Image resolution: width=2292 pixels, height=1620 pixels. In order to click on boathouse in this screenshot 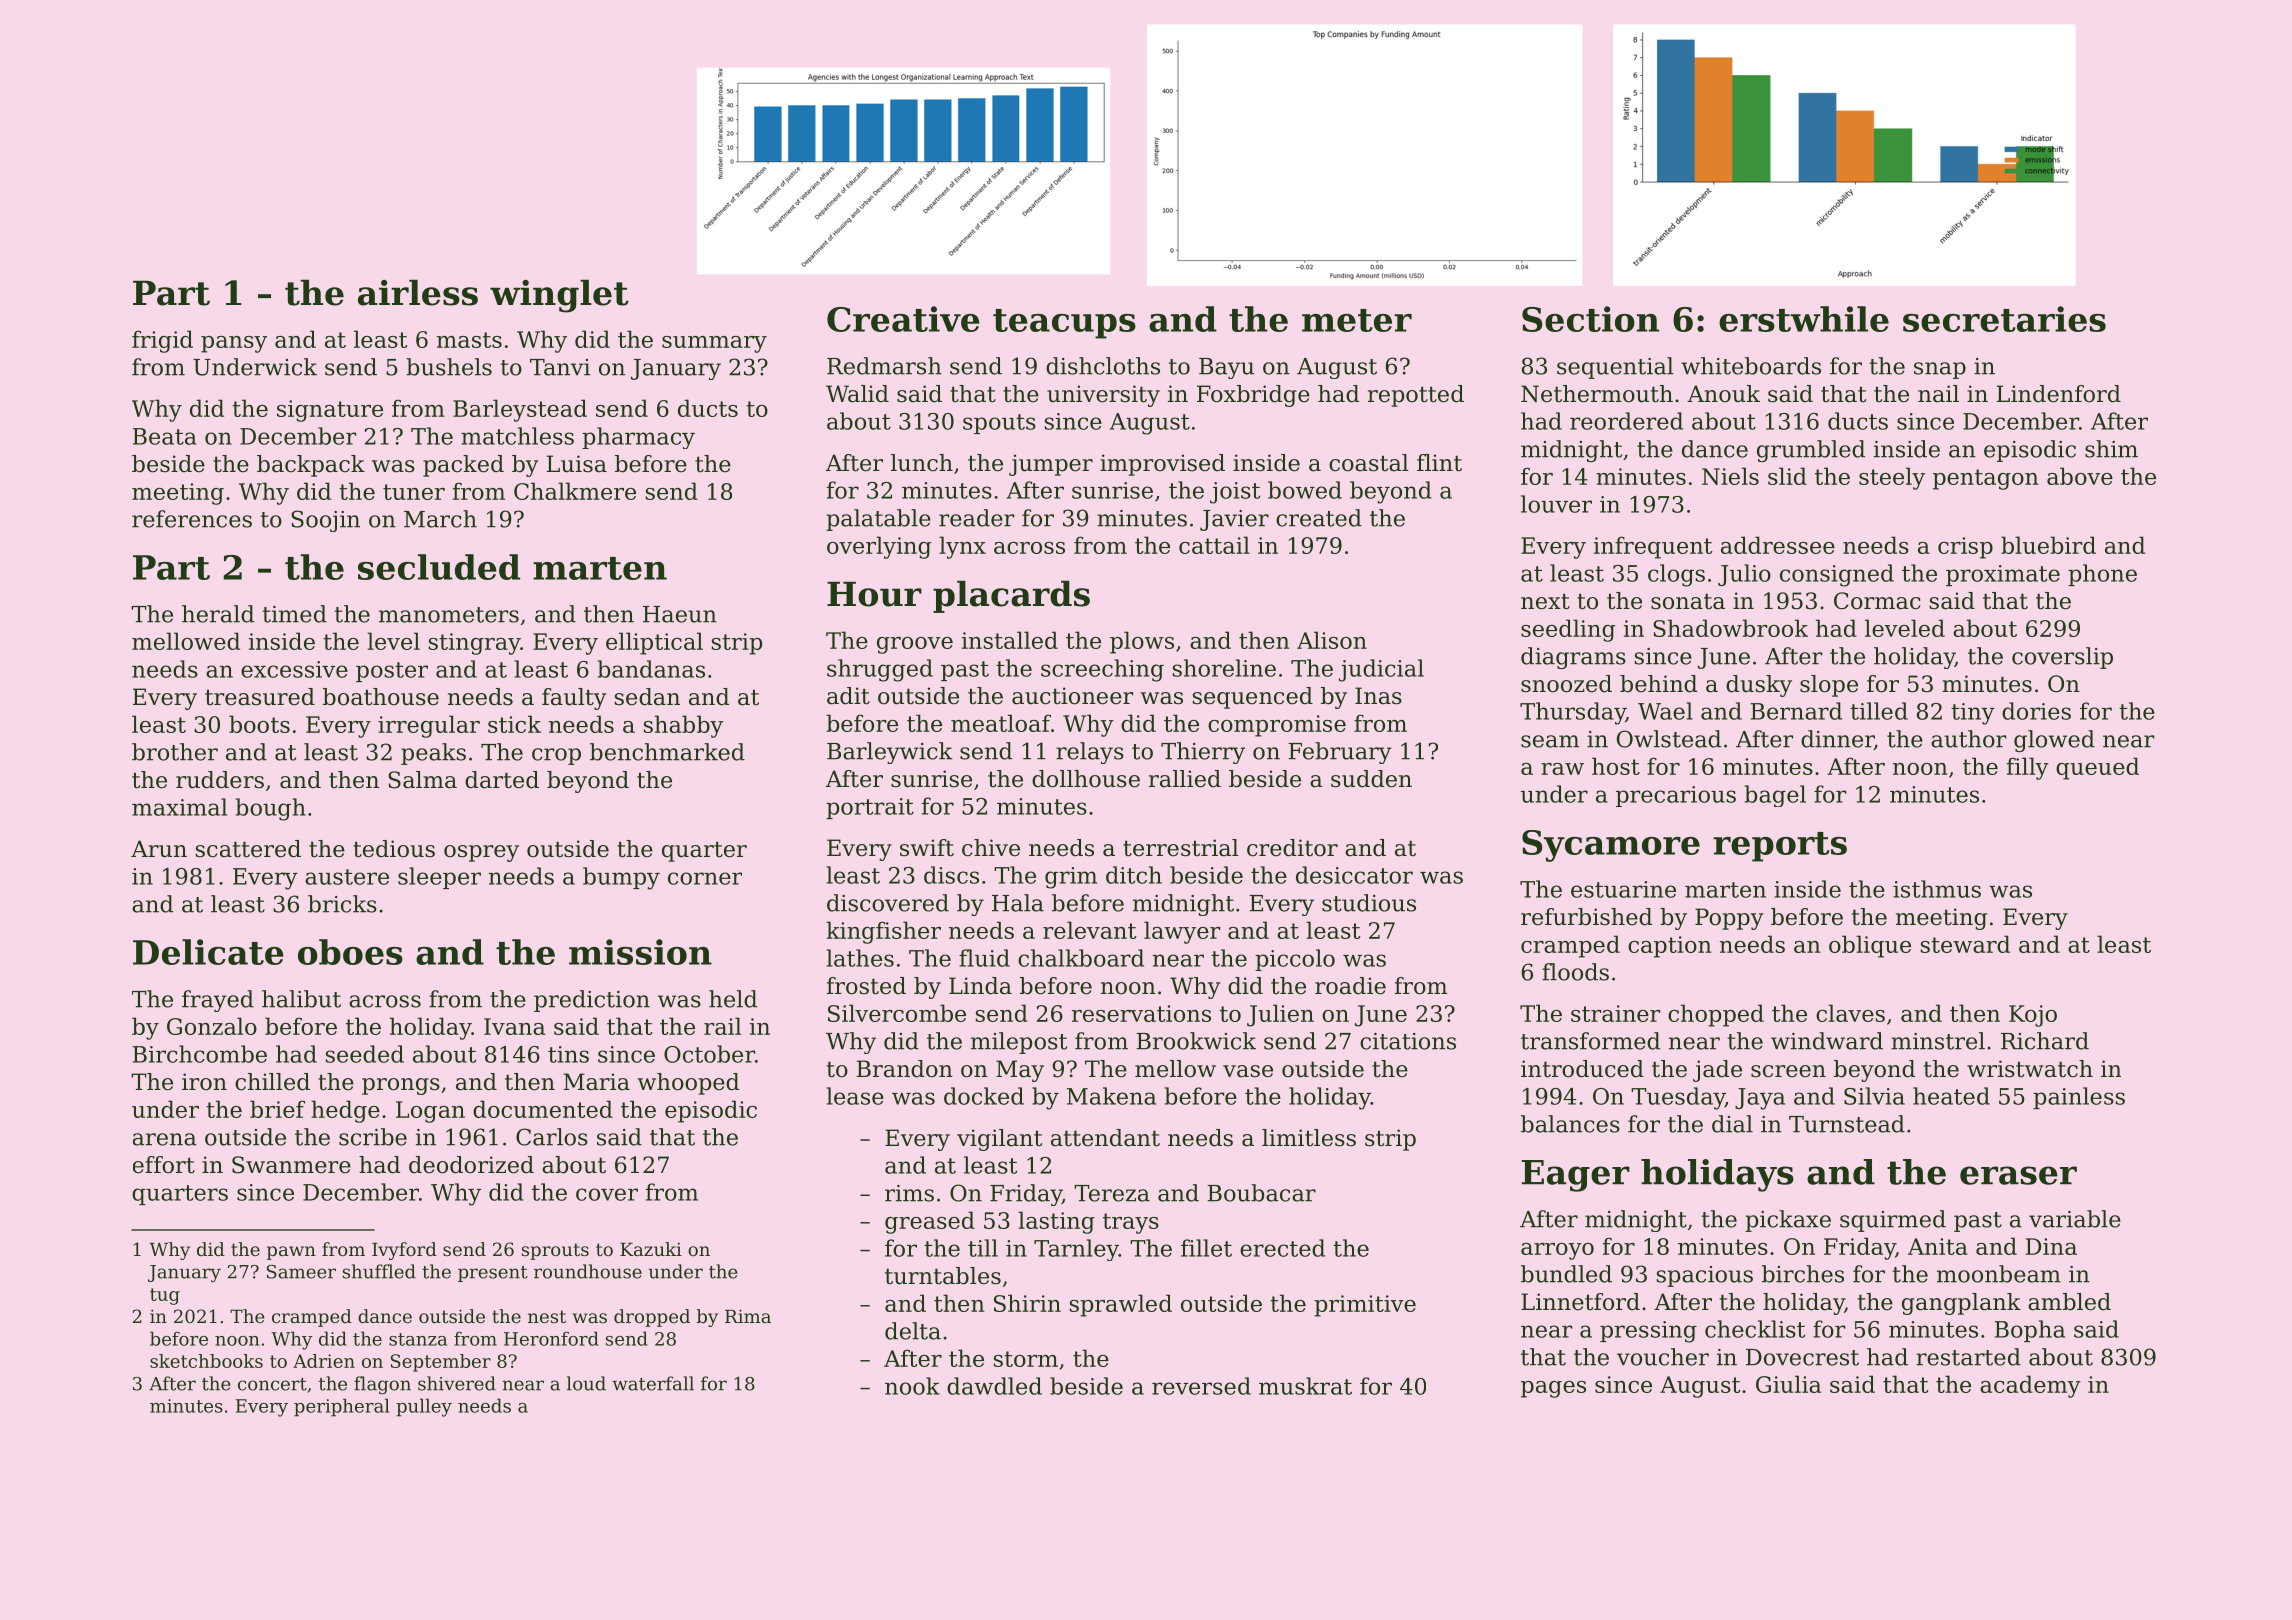, I will do `click(381, 697)`.
